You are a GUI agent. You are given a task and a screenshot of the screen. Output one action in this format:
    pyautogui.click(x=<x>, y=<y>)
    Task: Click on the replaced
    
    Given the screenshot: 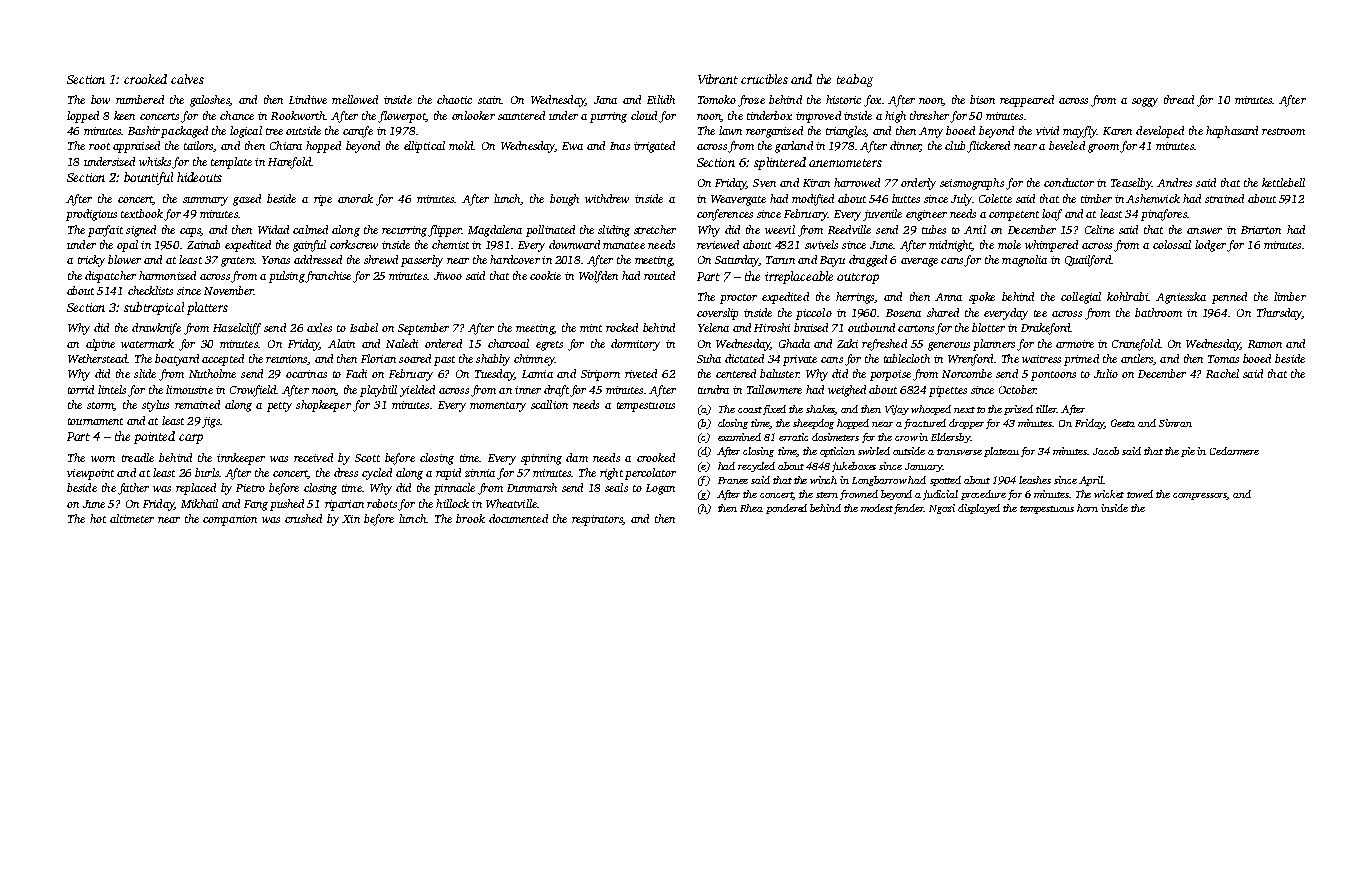 What is the action you would take?
    pyautogui.click(x=196, y=489)
